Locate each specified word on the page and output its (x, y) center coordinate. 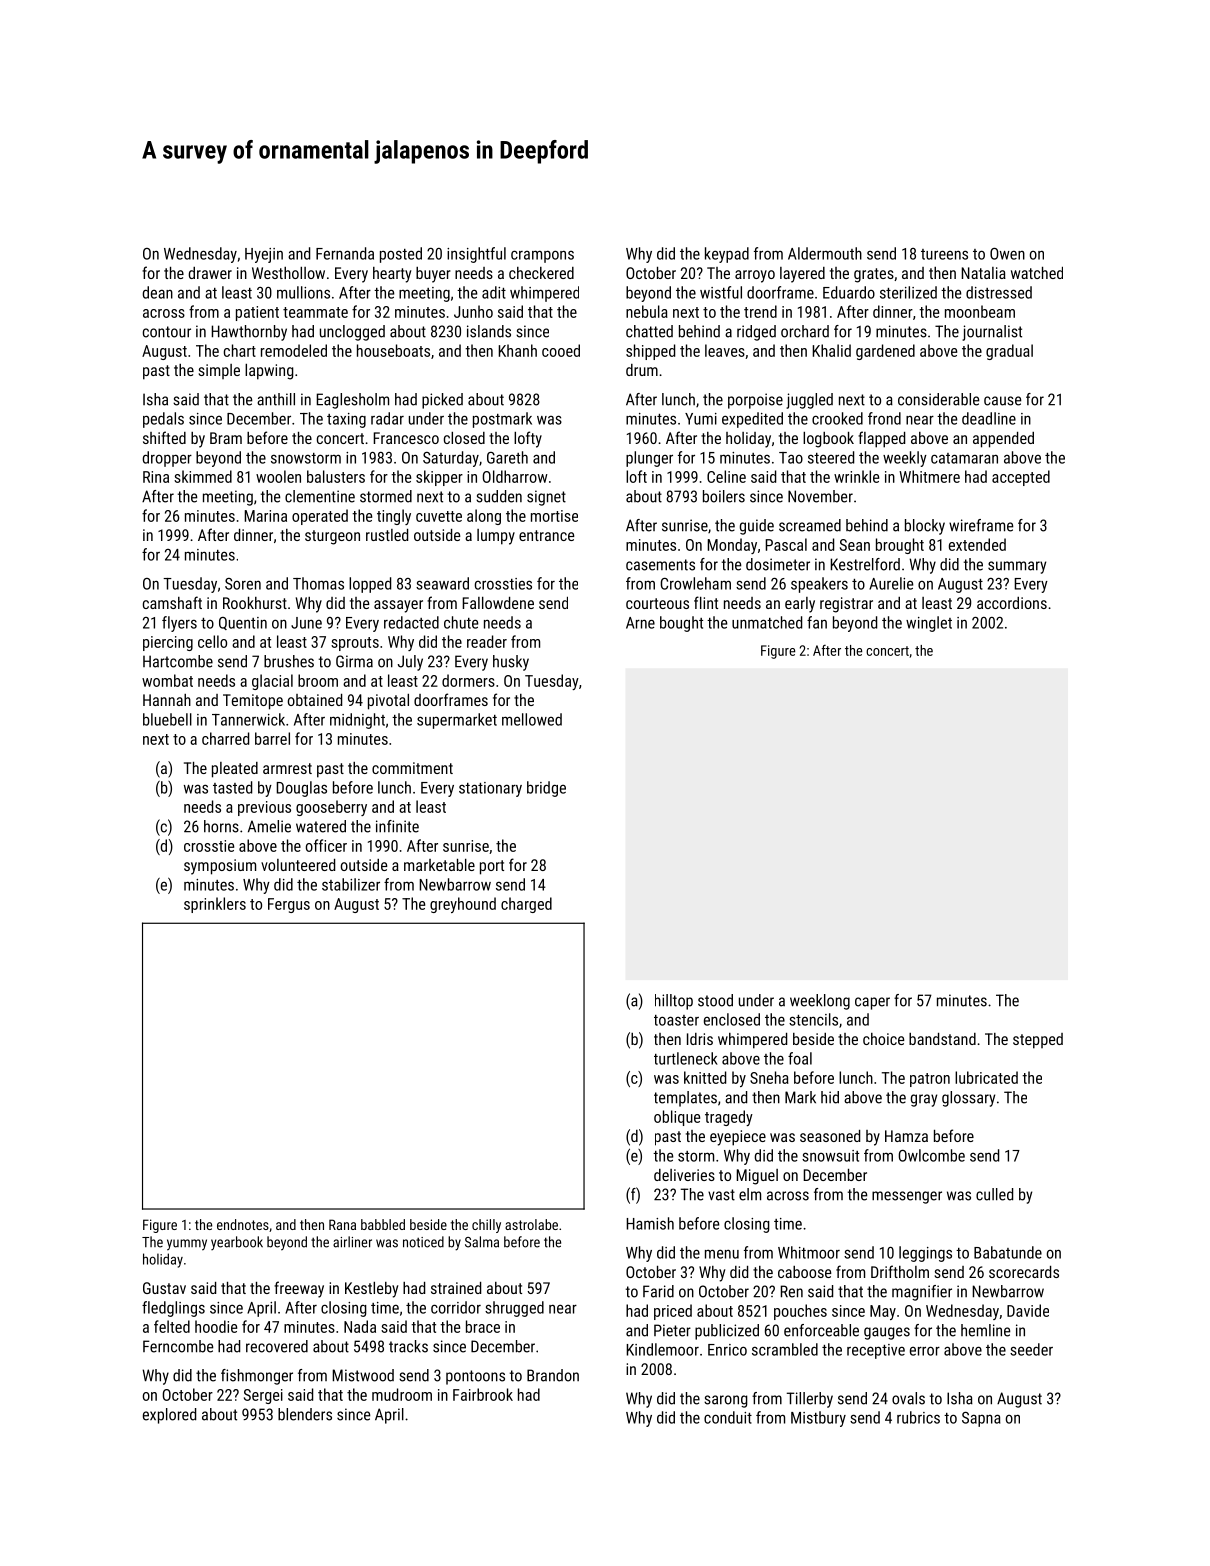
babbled (383, 1224)
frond (884, 418)
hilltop (674, 1002)
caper (872, 1003)
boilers (724, 496)
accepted (1021, 478)
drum (642, 370)
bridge (546, 789)
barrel (272, 738)
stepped (1038, 1041)
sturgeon (332, 537)
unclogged (352, 333)
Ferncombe (178, 1346)
